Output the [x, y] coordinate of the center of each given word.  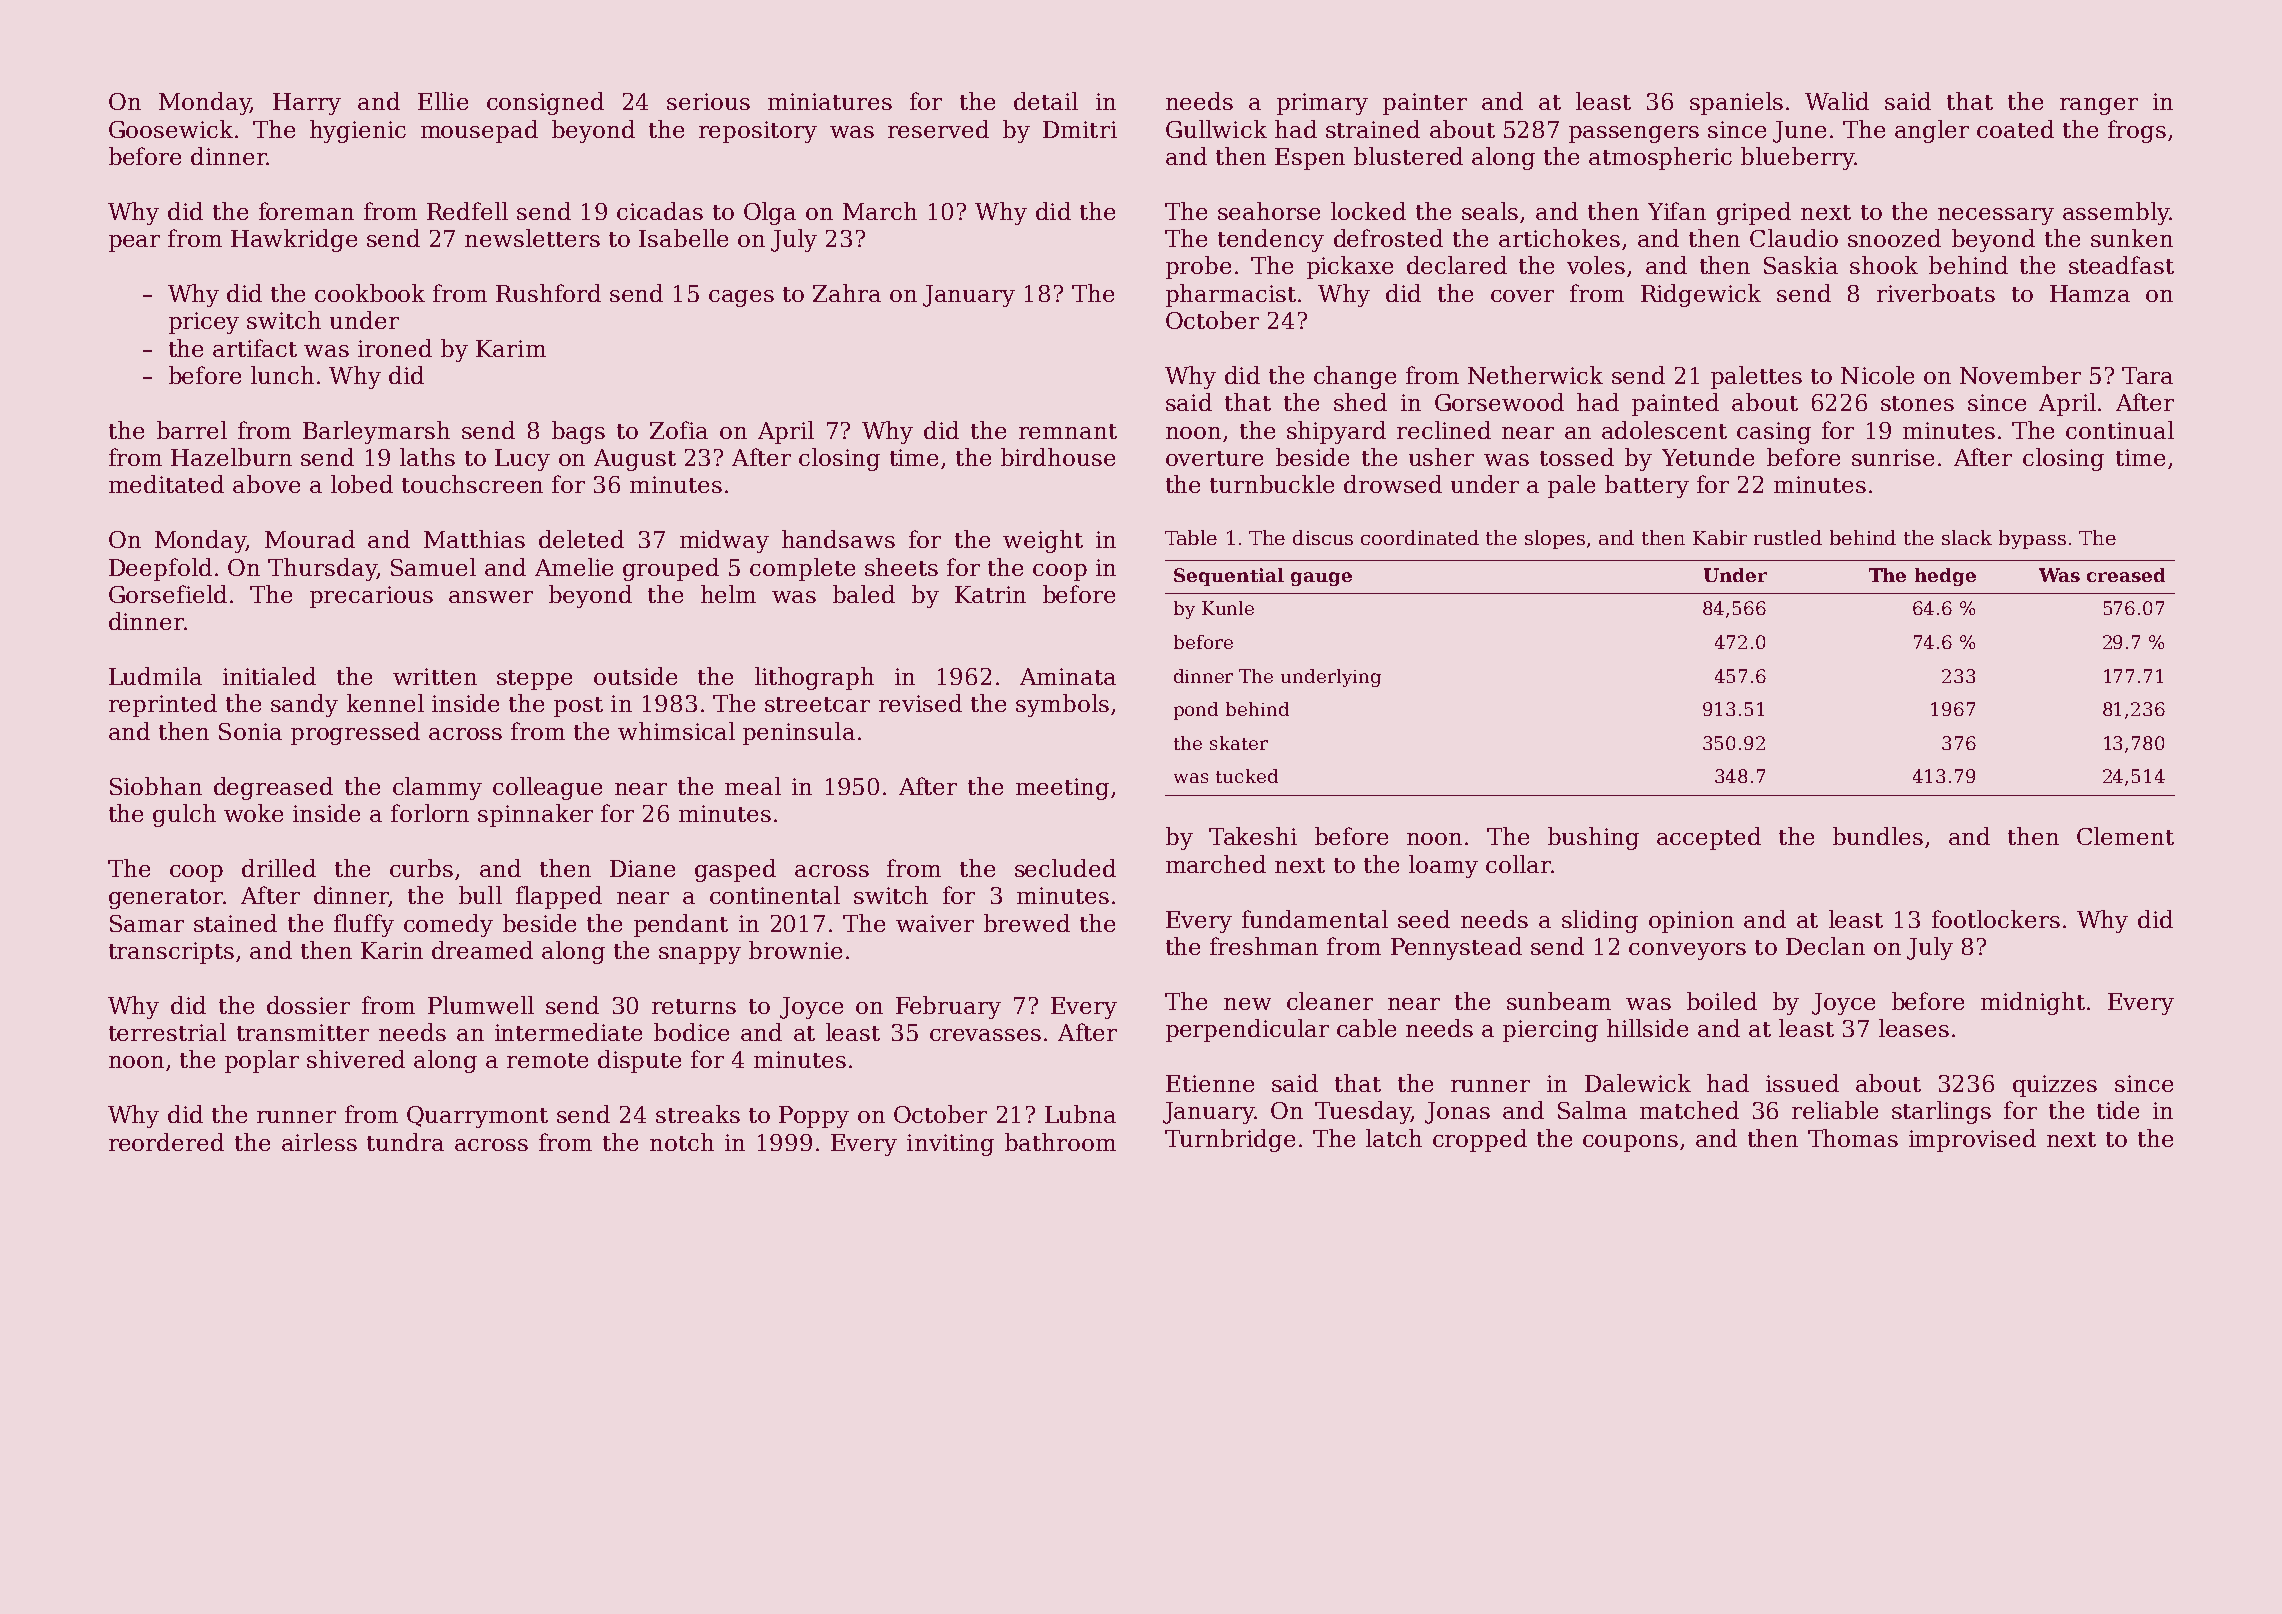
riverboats [1936, 293]
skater [1239, 743]
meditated [166, 484]
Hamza [2090, 293]
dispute [639, 1061]
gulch [184, 815]
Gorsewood [1499, 402]
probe [1198, 267]
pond [1196, 711]
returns [694, 1006]
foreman [306, 211]
